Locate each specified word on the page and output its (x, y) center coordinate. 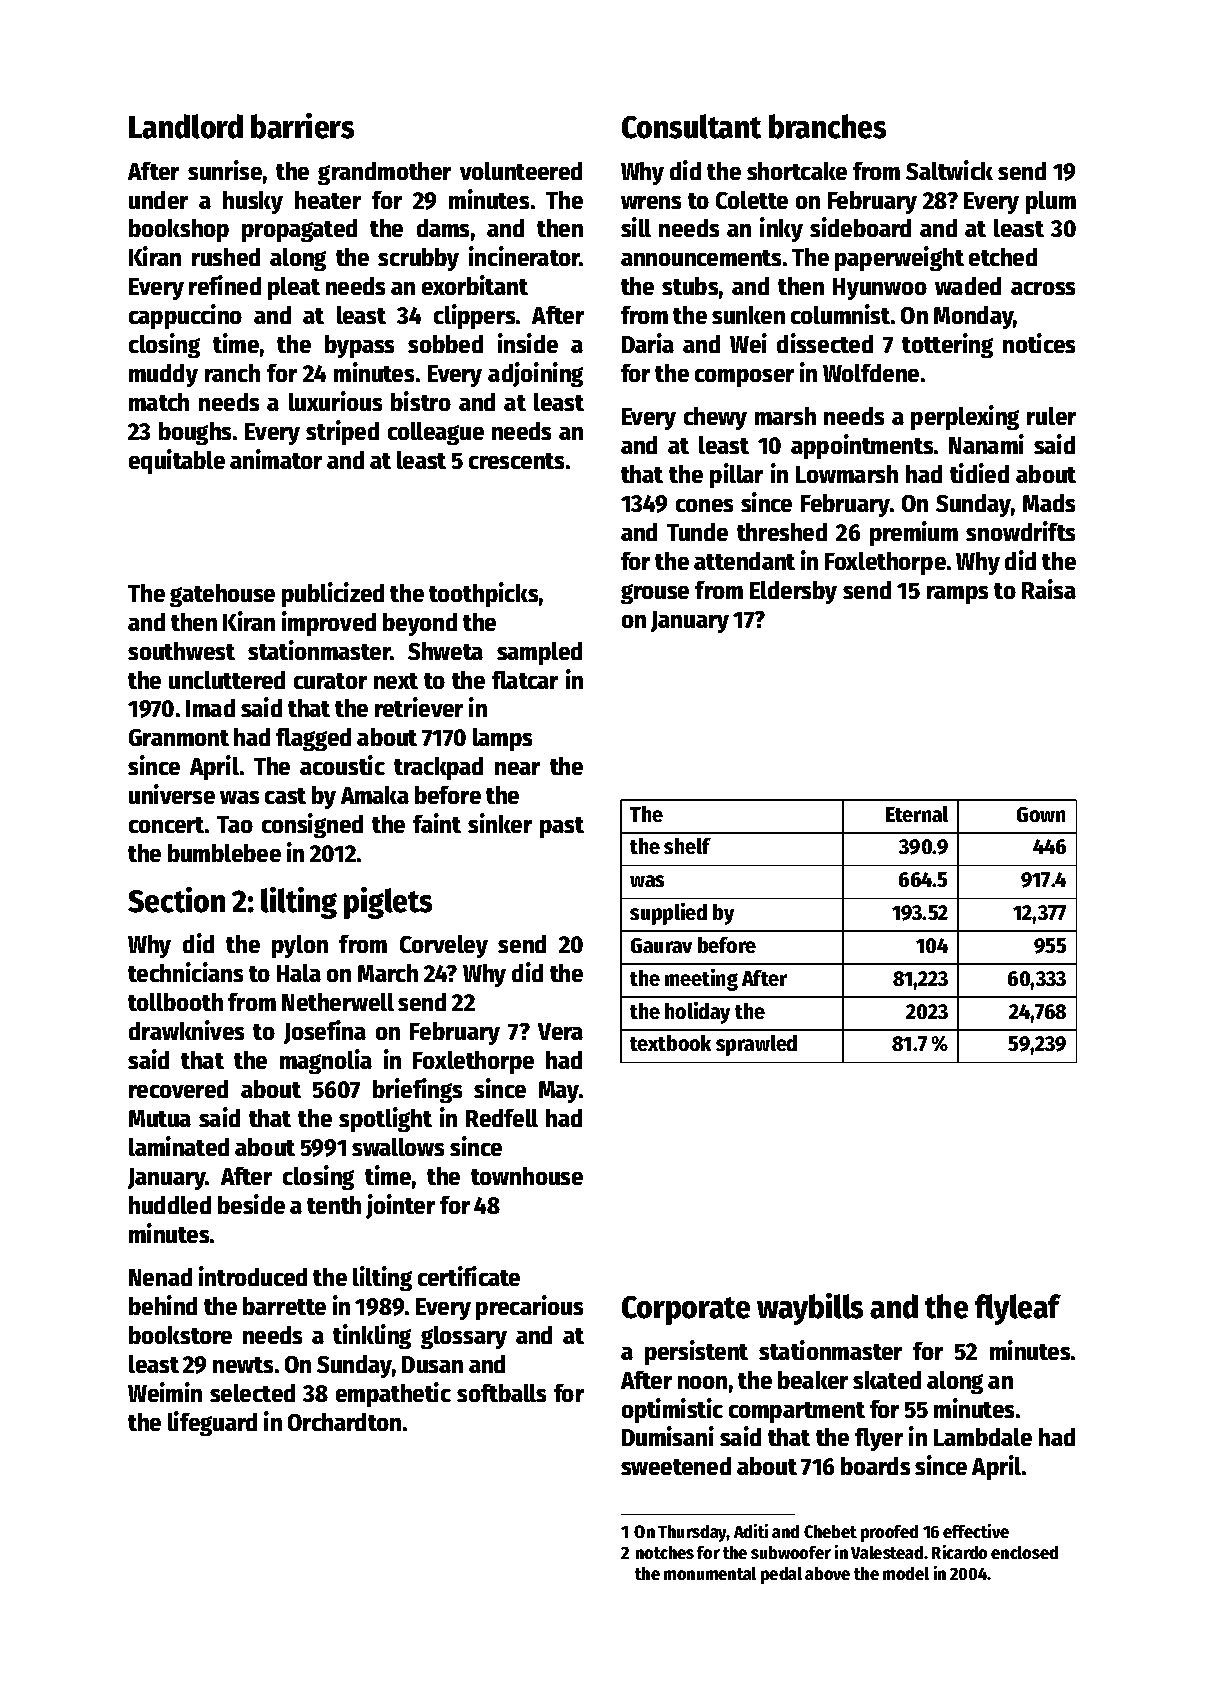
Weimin (165, 1392)
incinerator (524, 256)
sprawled (756, 1045)
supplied (668, 914)
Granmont (179, 737)
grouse (655, 594)
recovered (178, 1089)
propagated (299, 230)
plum (1051, 202)
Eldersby (793, 592)
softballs (501, 1393)
